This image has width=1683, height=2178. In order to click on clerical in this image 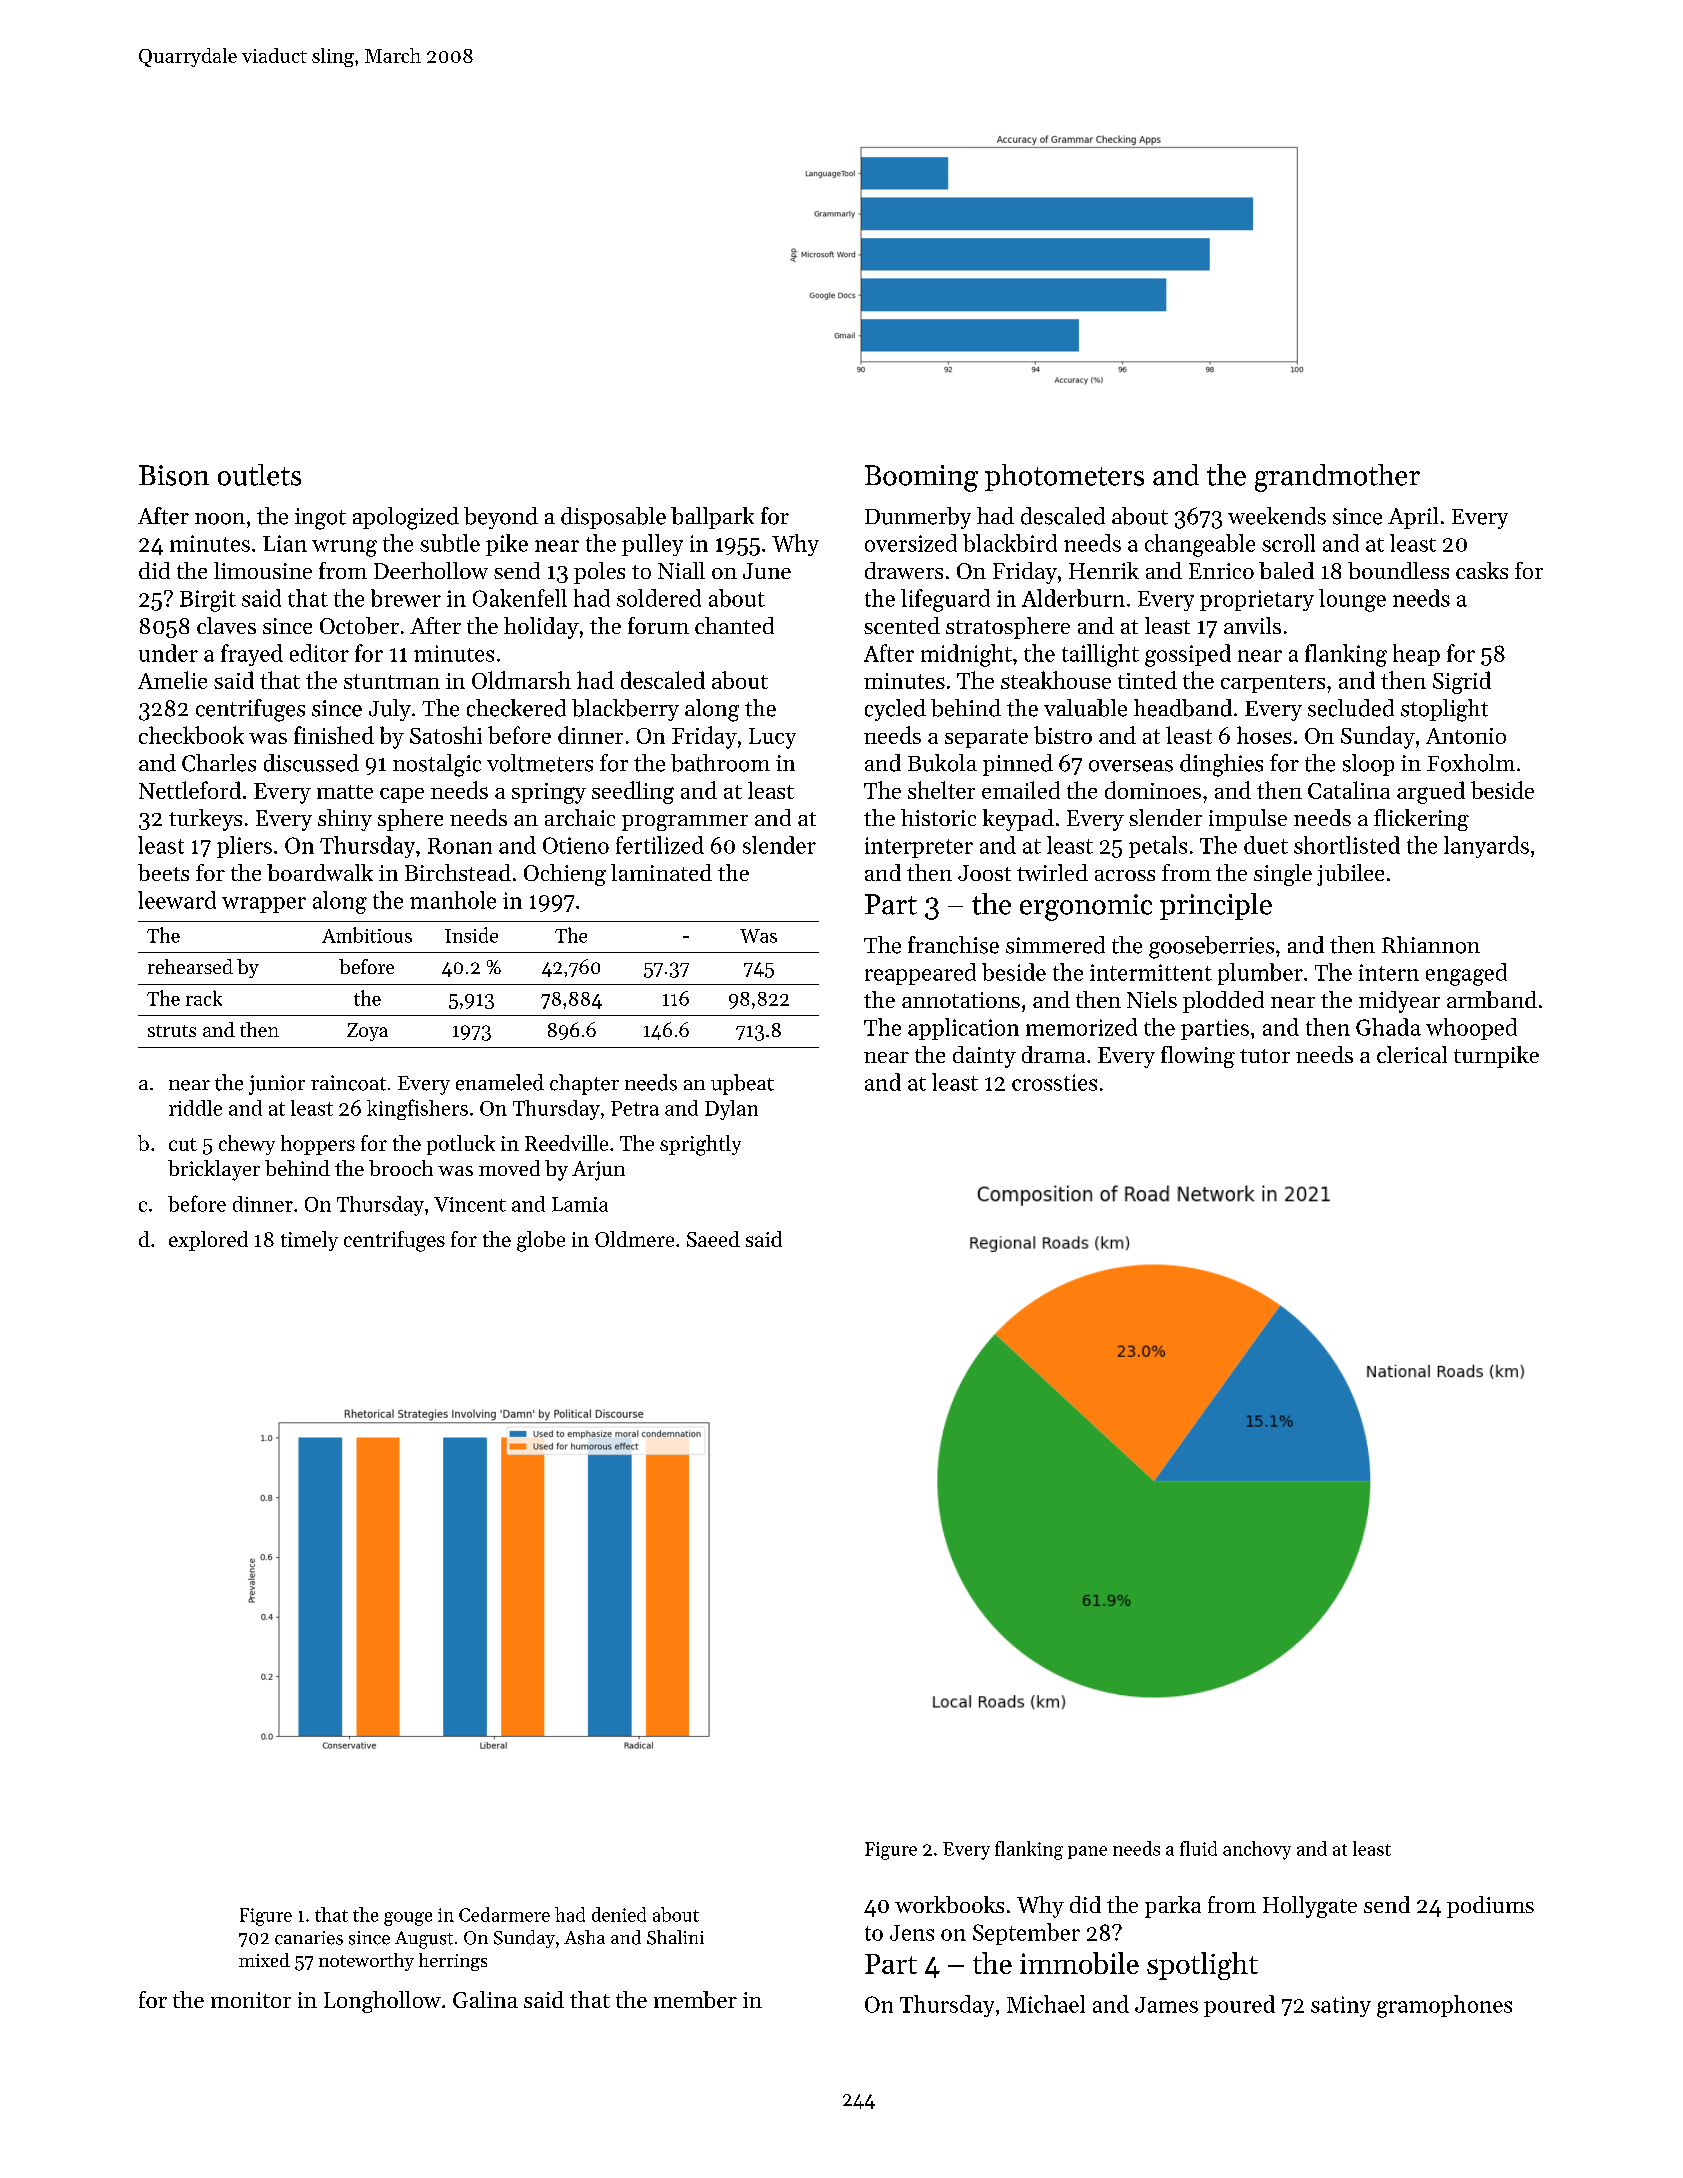, I will do `click(1412, 1054)`.
